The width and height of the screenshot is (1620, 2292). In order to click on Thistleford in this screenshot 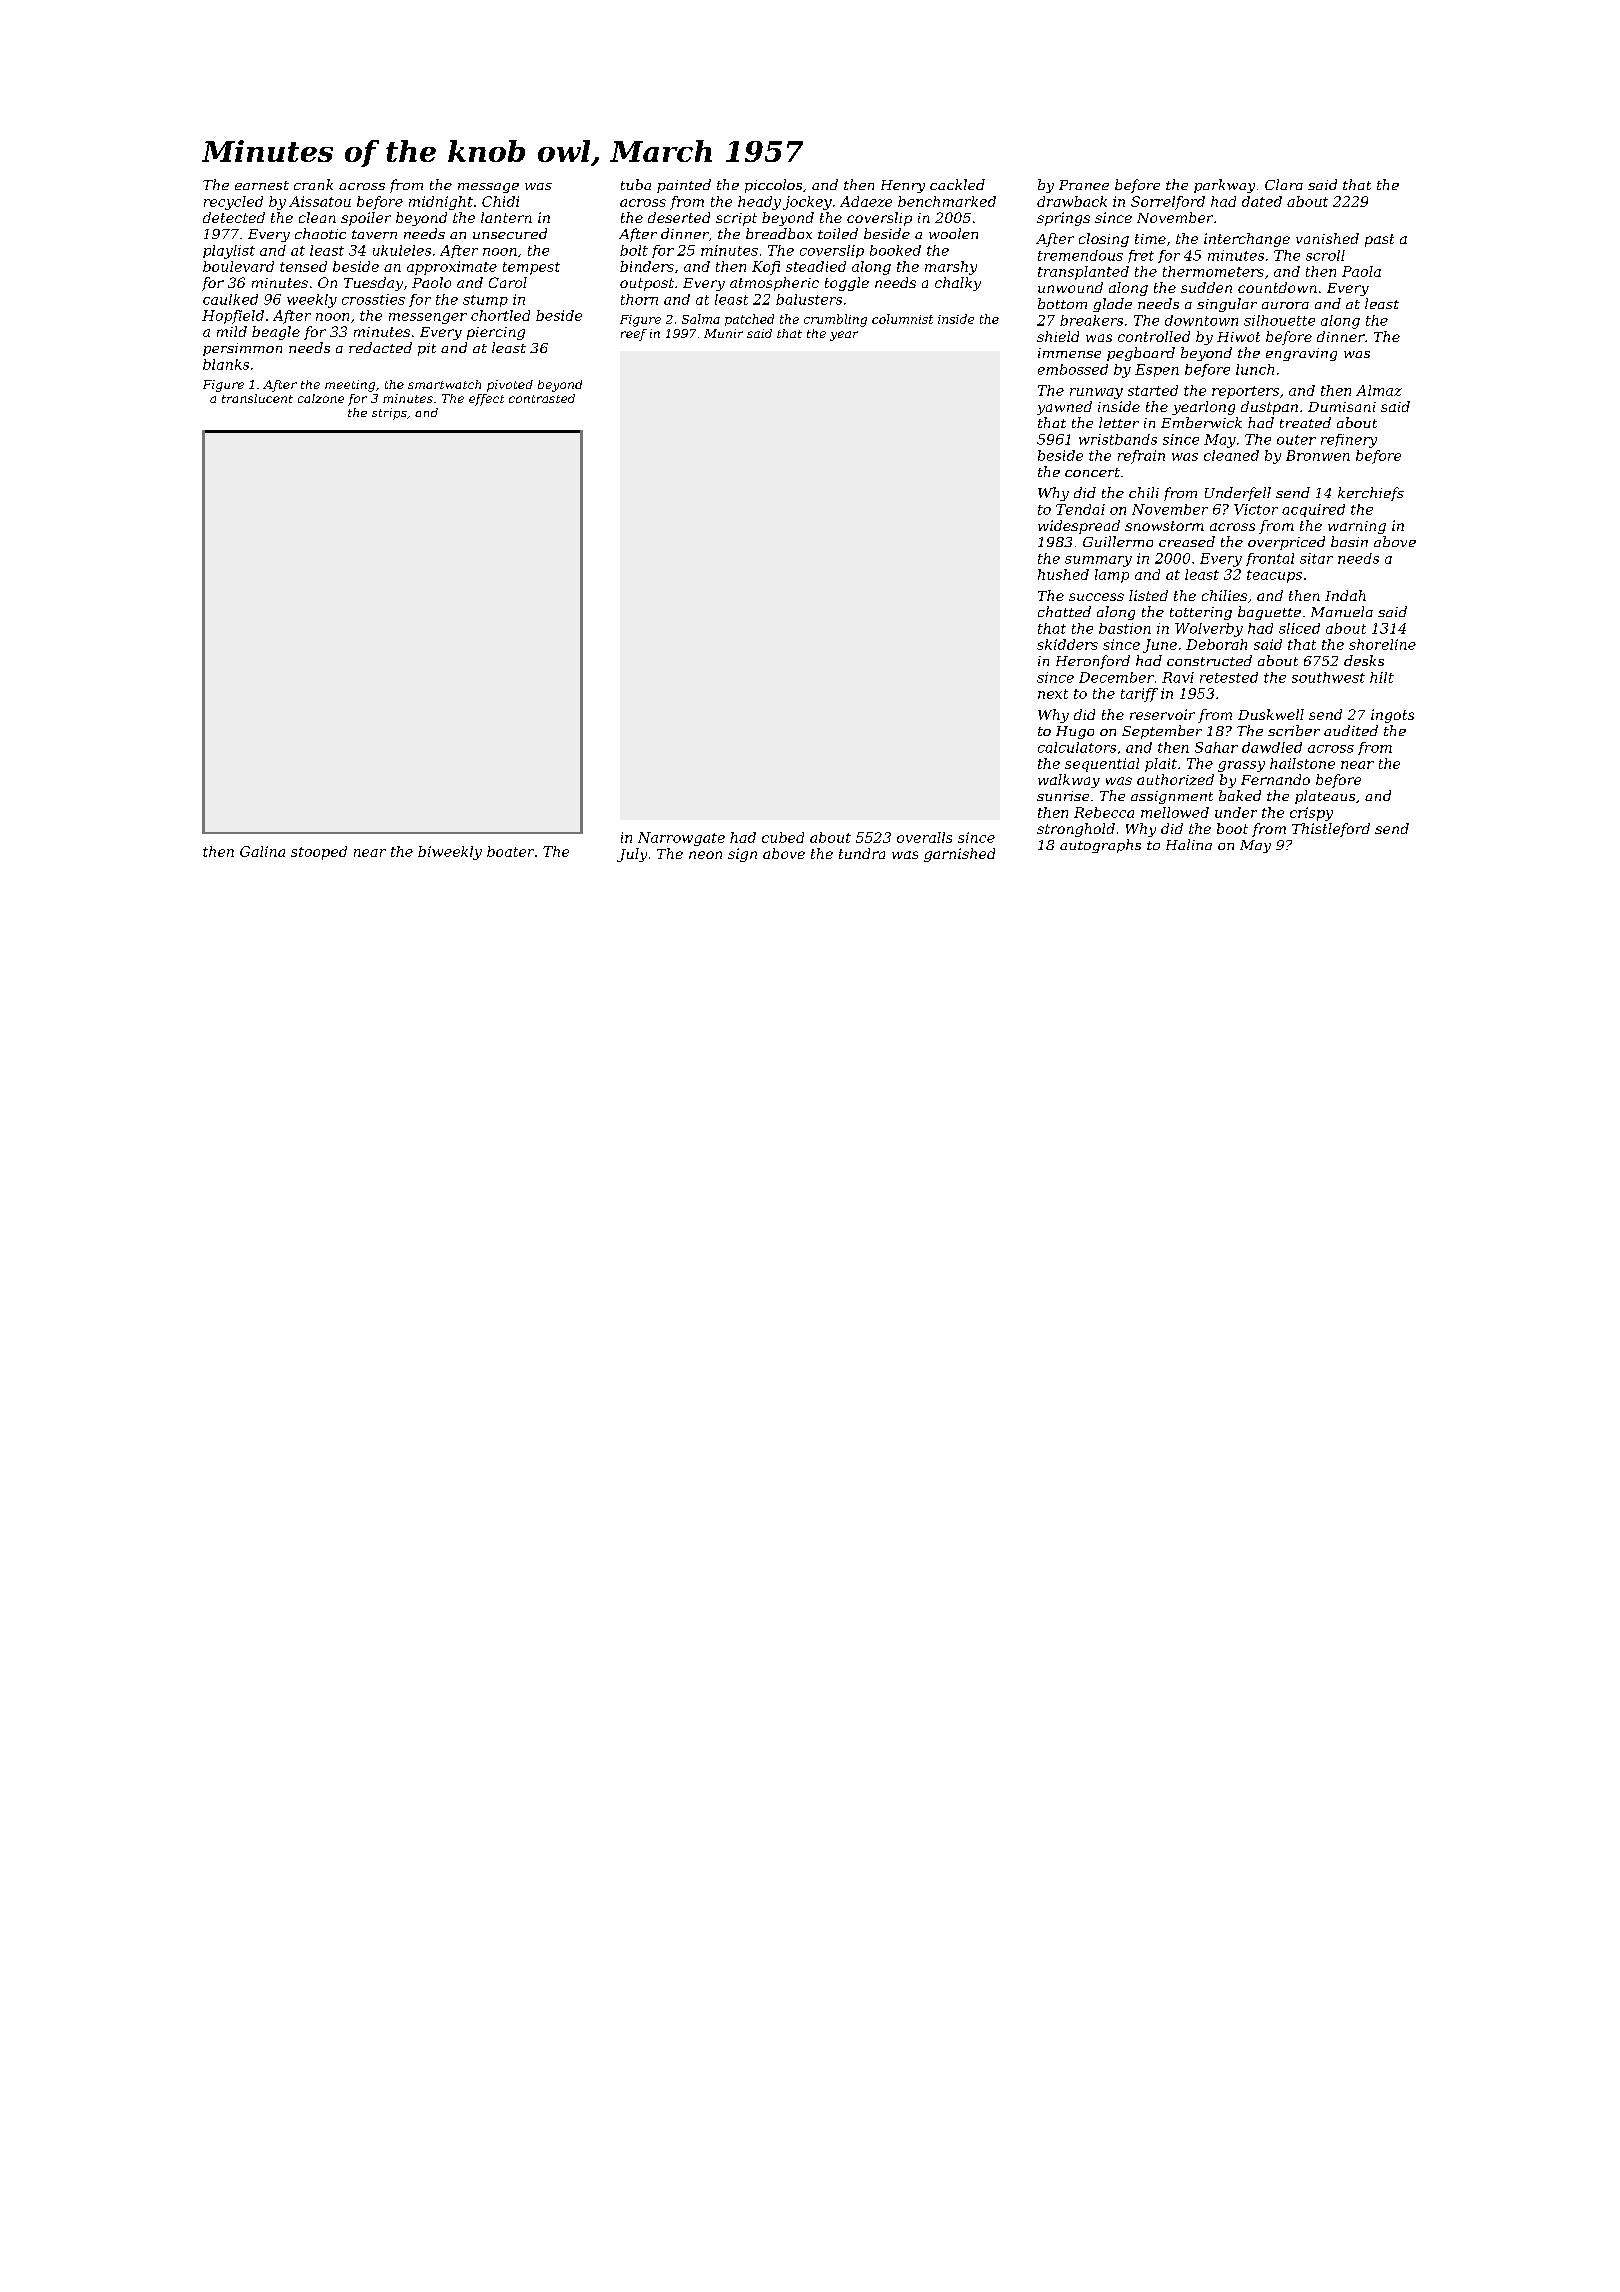, I will do `click(1331, 830)`.
